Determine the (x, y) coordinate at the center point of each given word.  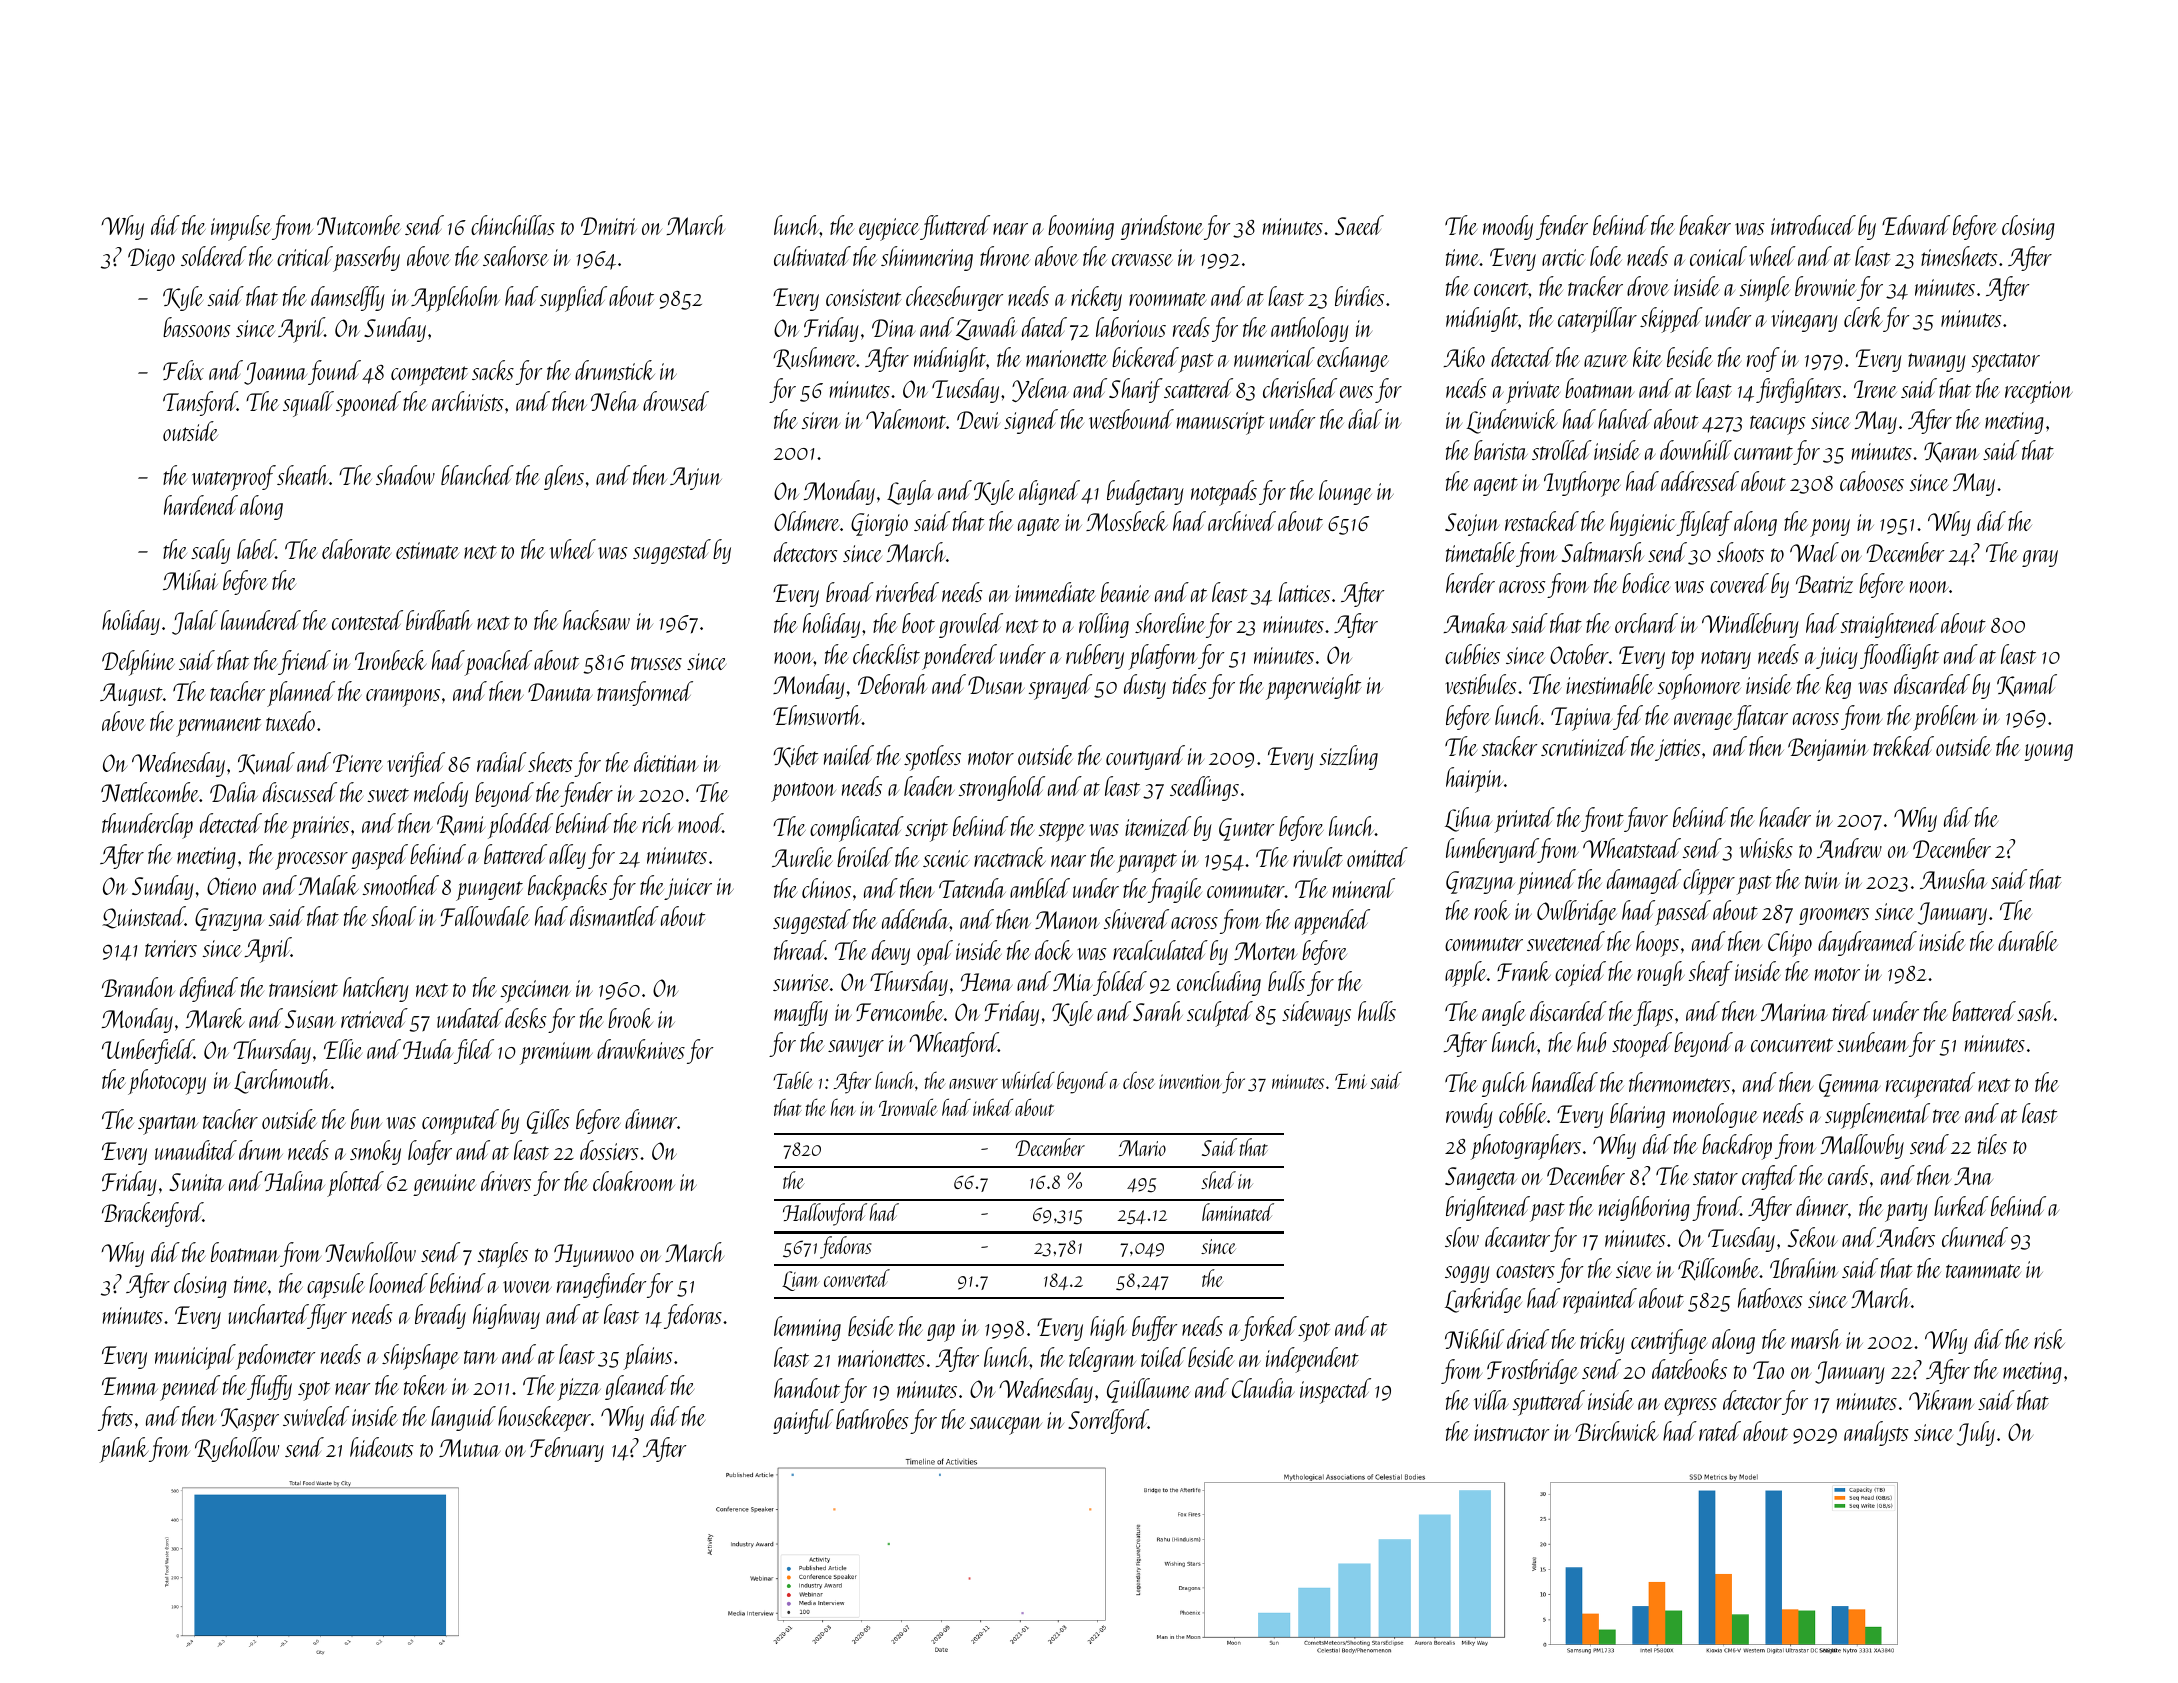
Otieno (231, 886)
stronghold (1002, 788)
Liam (801, 1281)
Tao (1768, 1370)
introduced (1813, 225)
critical (305, 256)
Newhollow (370, 1252)
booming (1081, 227)
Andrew (1849, 848)
